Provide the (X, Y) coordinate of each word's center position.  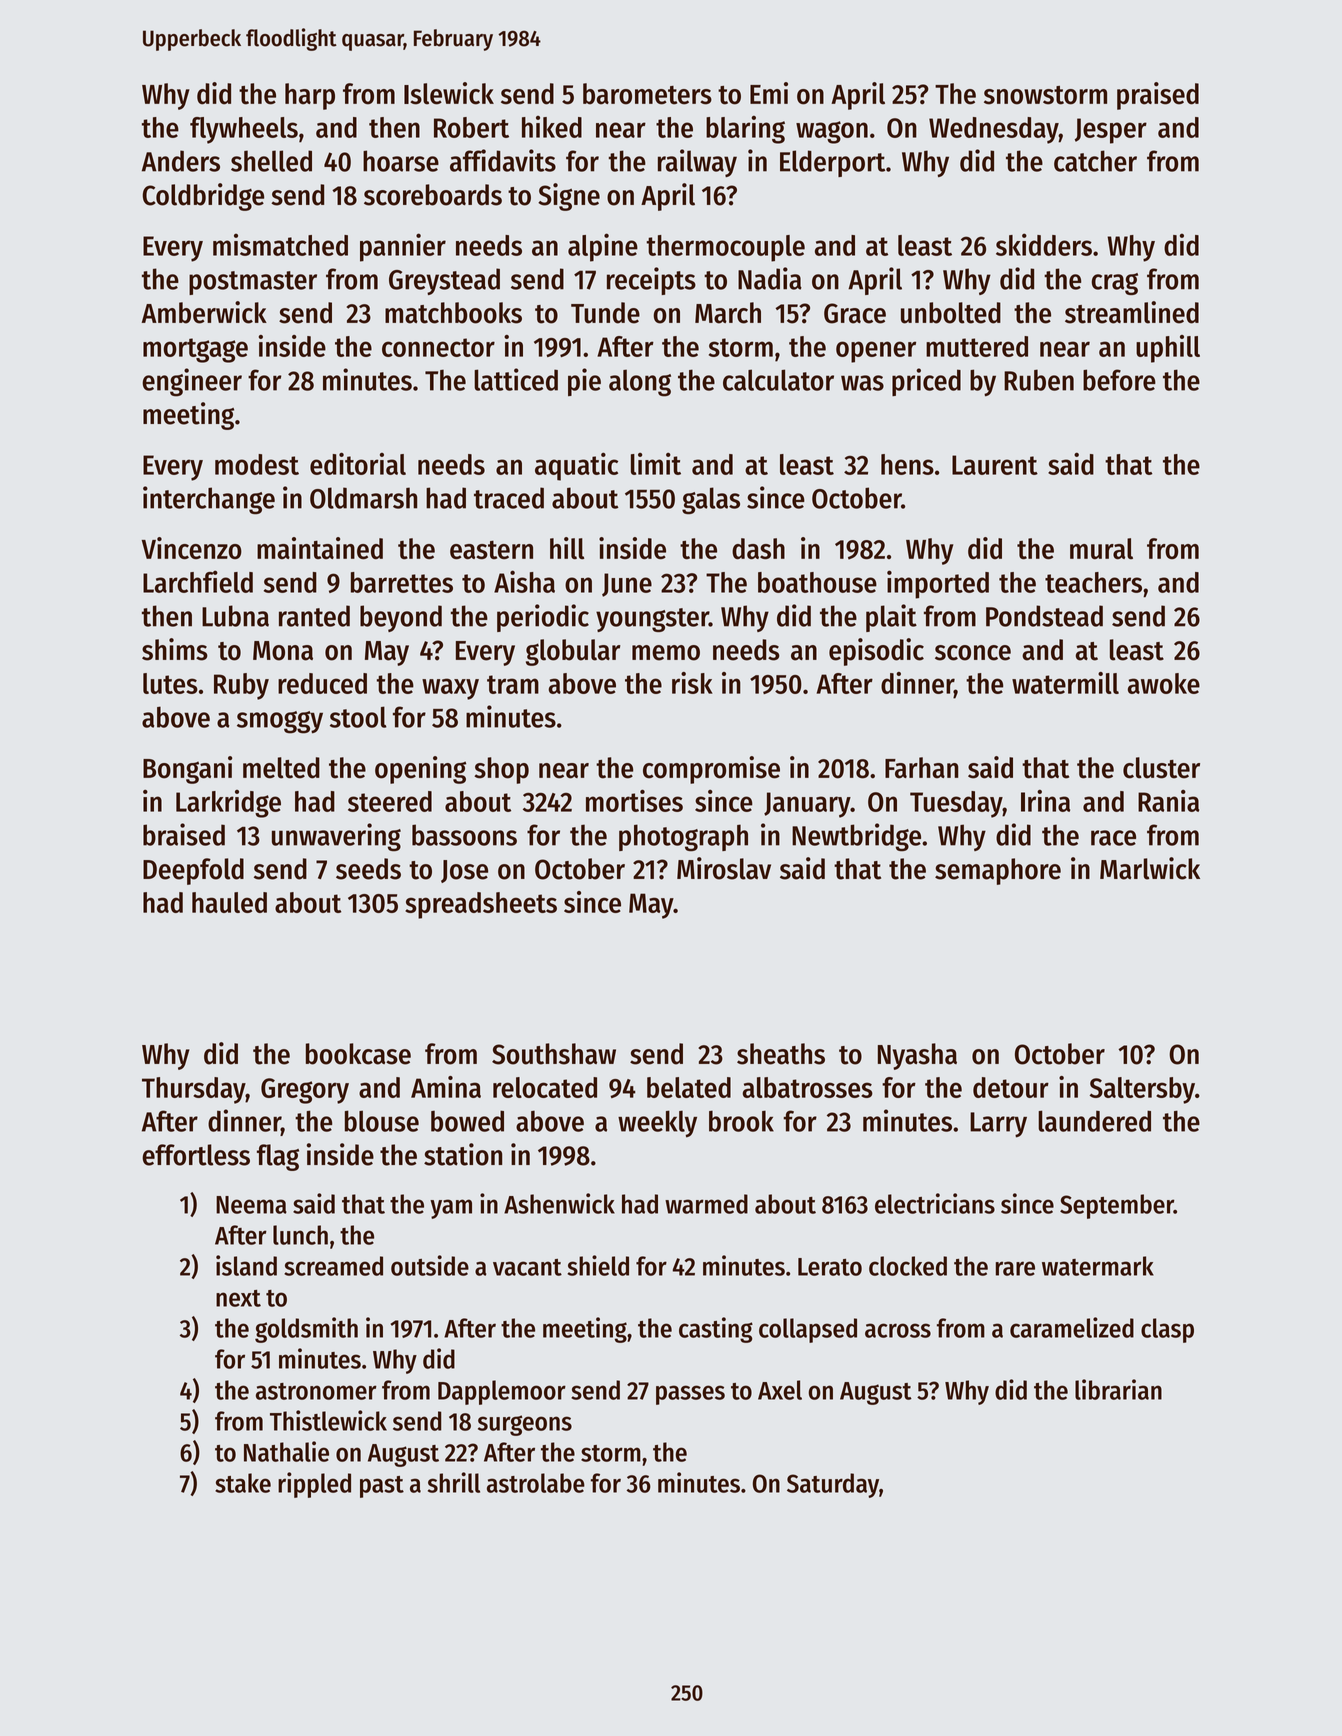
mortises (634, 801)
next (238, 1298)
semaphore (998, 871)
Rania (1168, 801)
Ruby (241, 686)
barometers (647, 94)
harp (310, 96)
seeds (368, 869)
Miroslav (724, 868)
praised (1158, 96)
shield (598, 1265)
